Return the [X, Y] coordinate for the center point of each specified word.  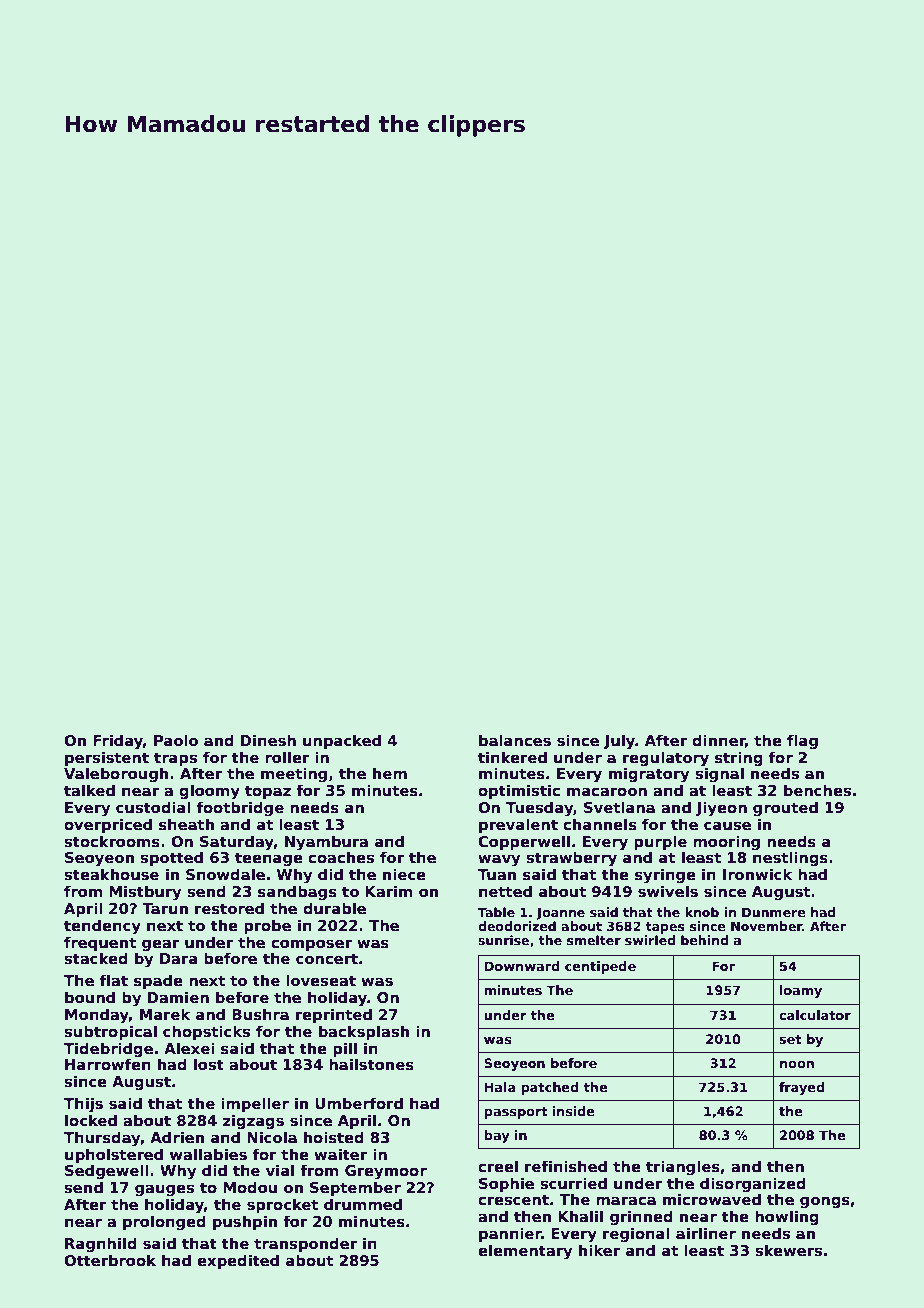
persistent [107, 758]
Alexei [189, 1048]
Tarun [165, 908]
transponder [305, 1244]
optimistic [519, 791]
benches [817, 790]
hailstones [371, 1064]
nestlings [790, 859]
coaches [341, 857]
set [790, 1039]
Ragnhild [101, 1244]
